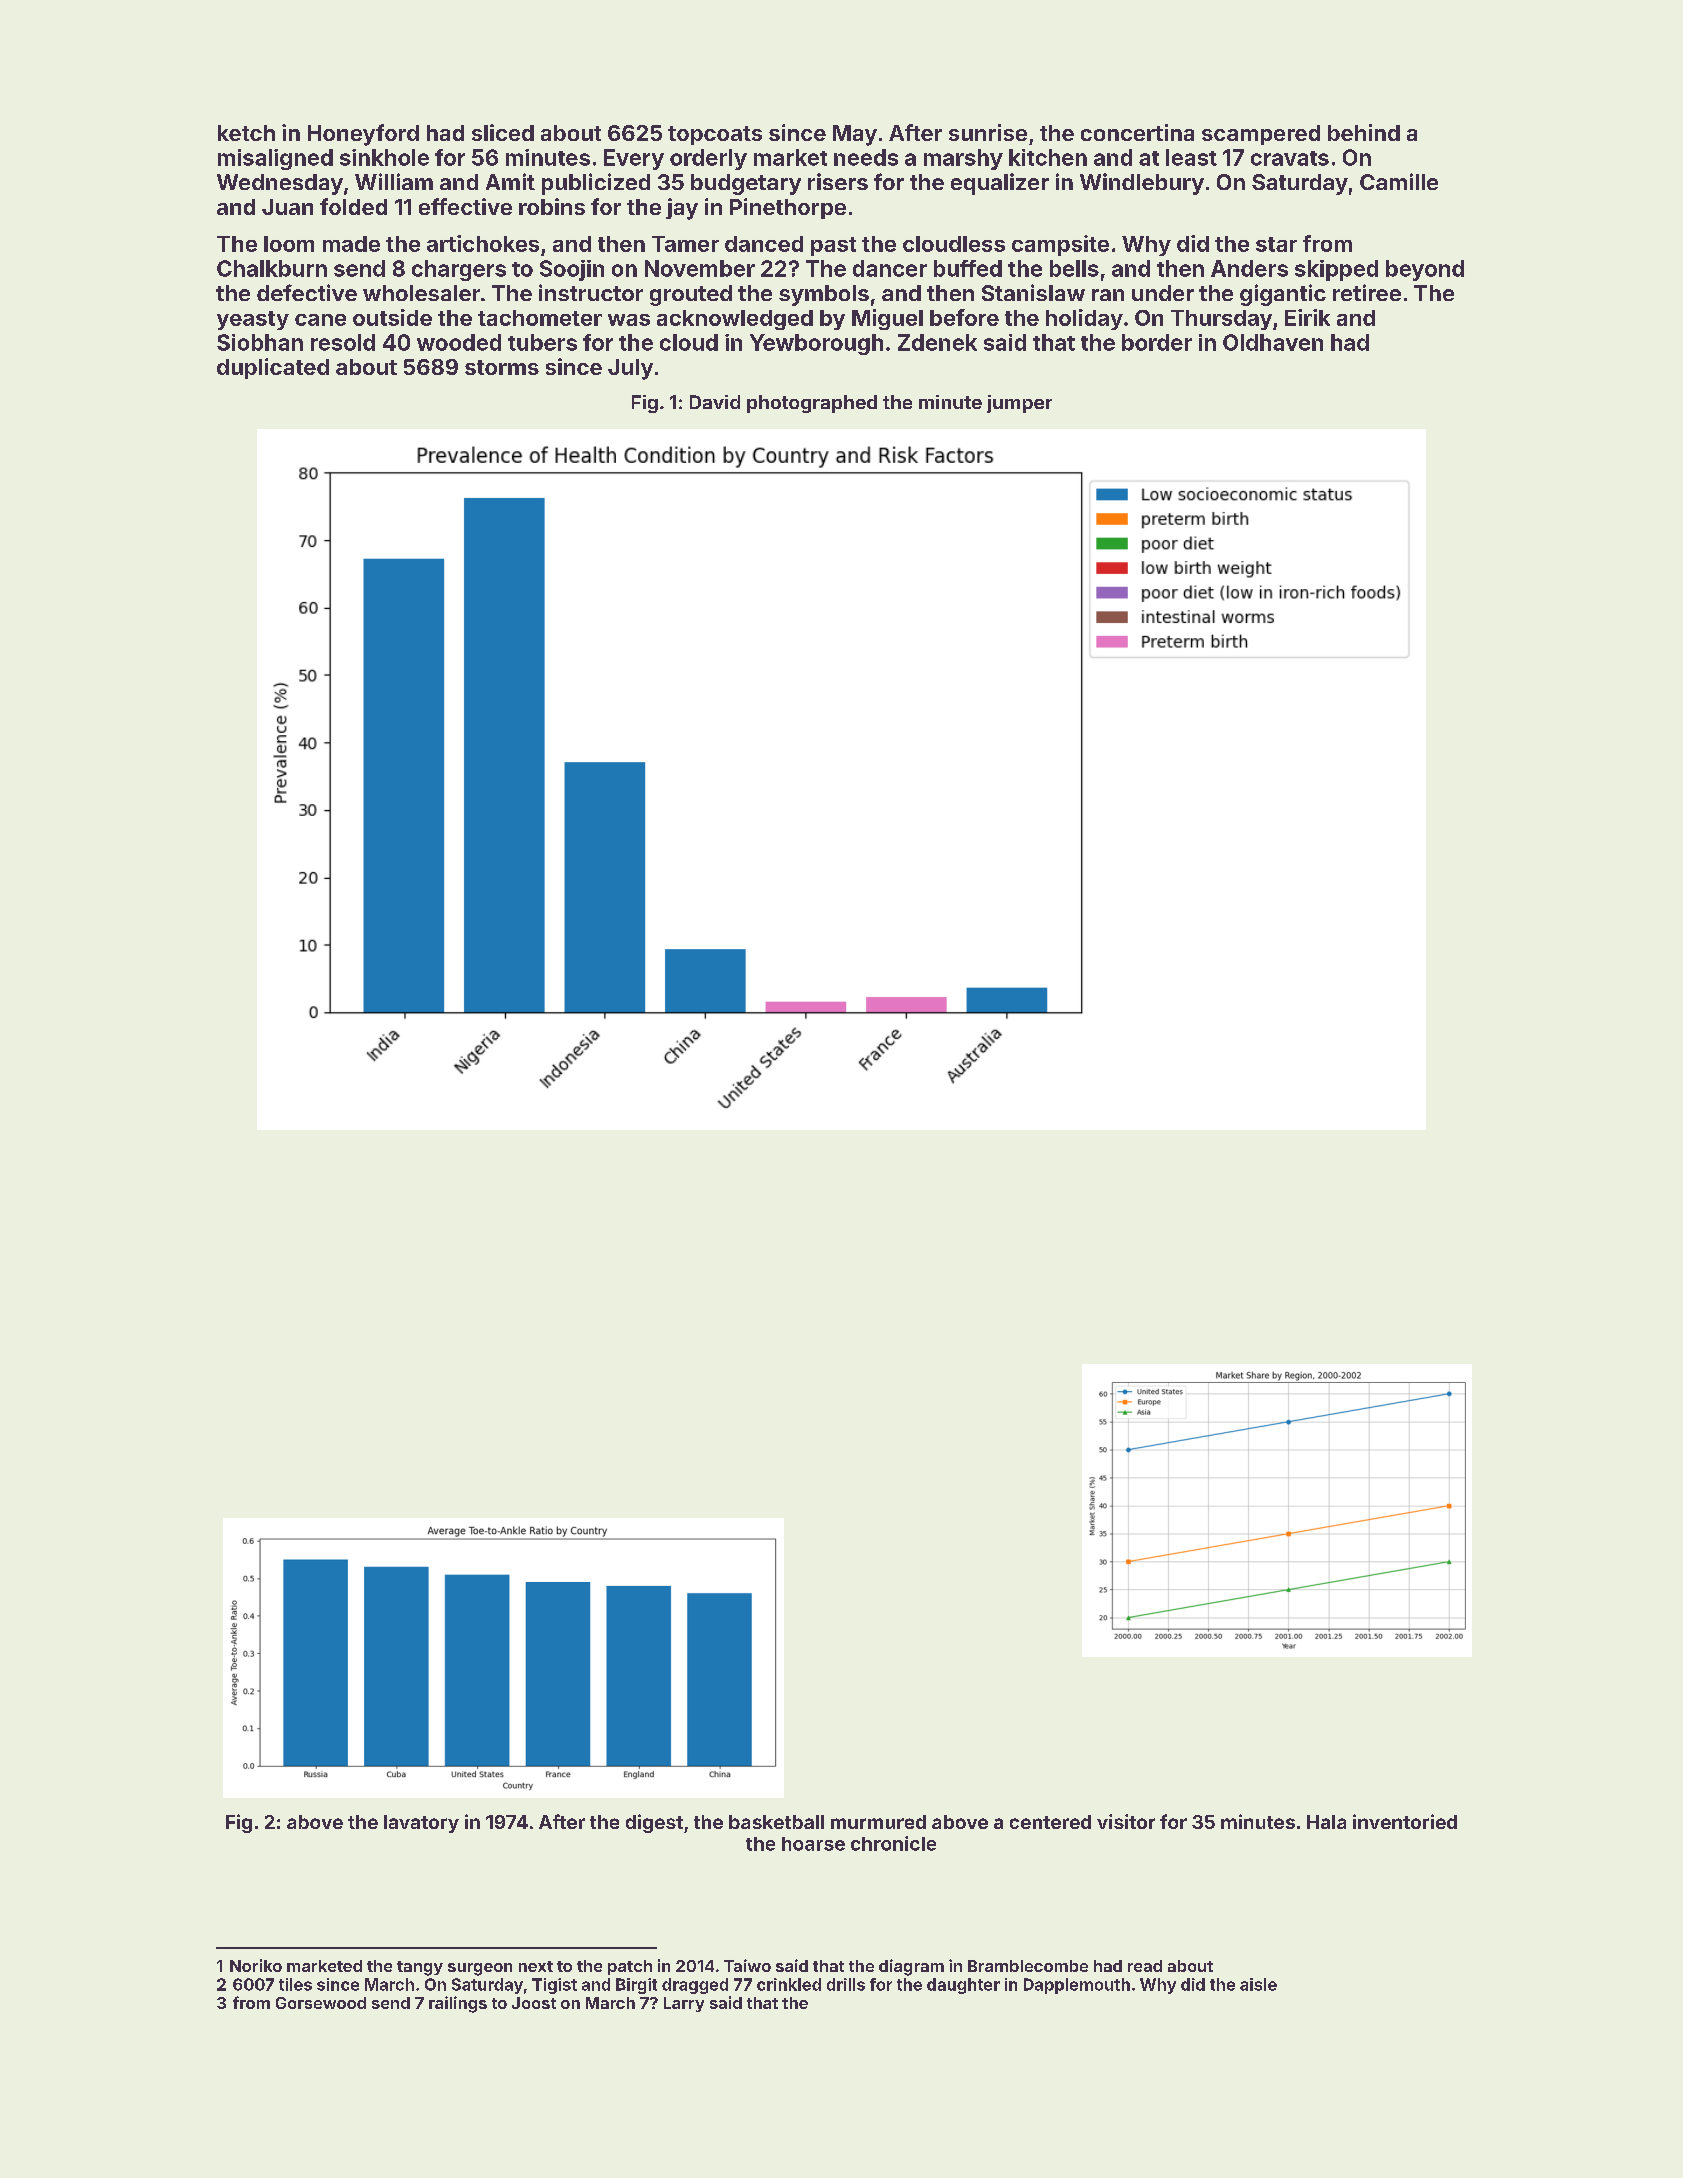 The image size is (1683, 2178). Describe the element at coordinates (1307, 317) in the screenshot. I see `Eirik` at that location.
